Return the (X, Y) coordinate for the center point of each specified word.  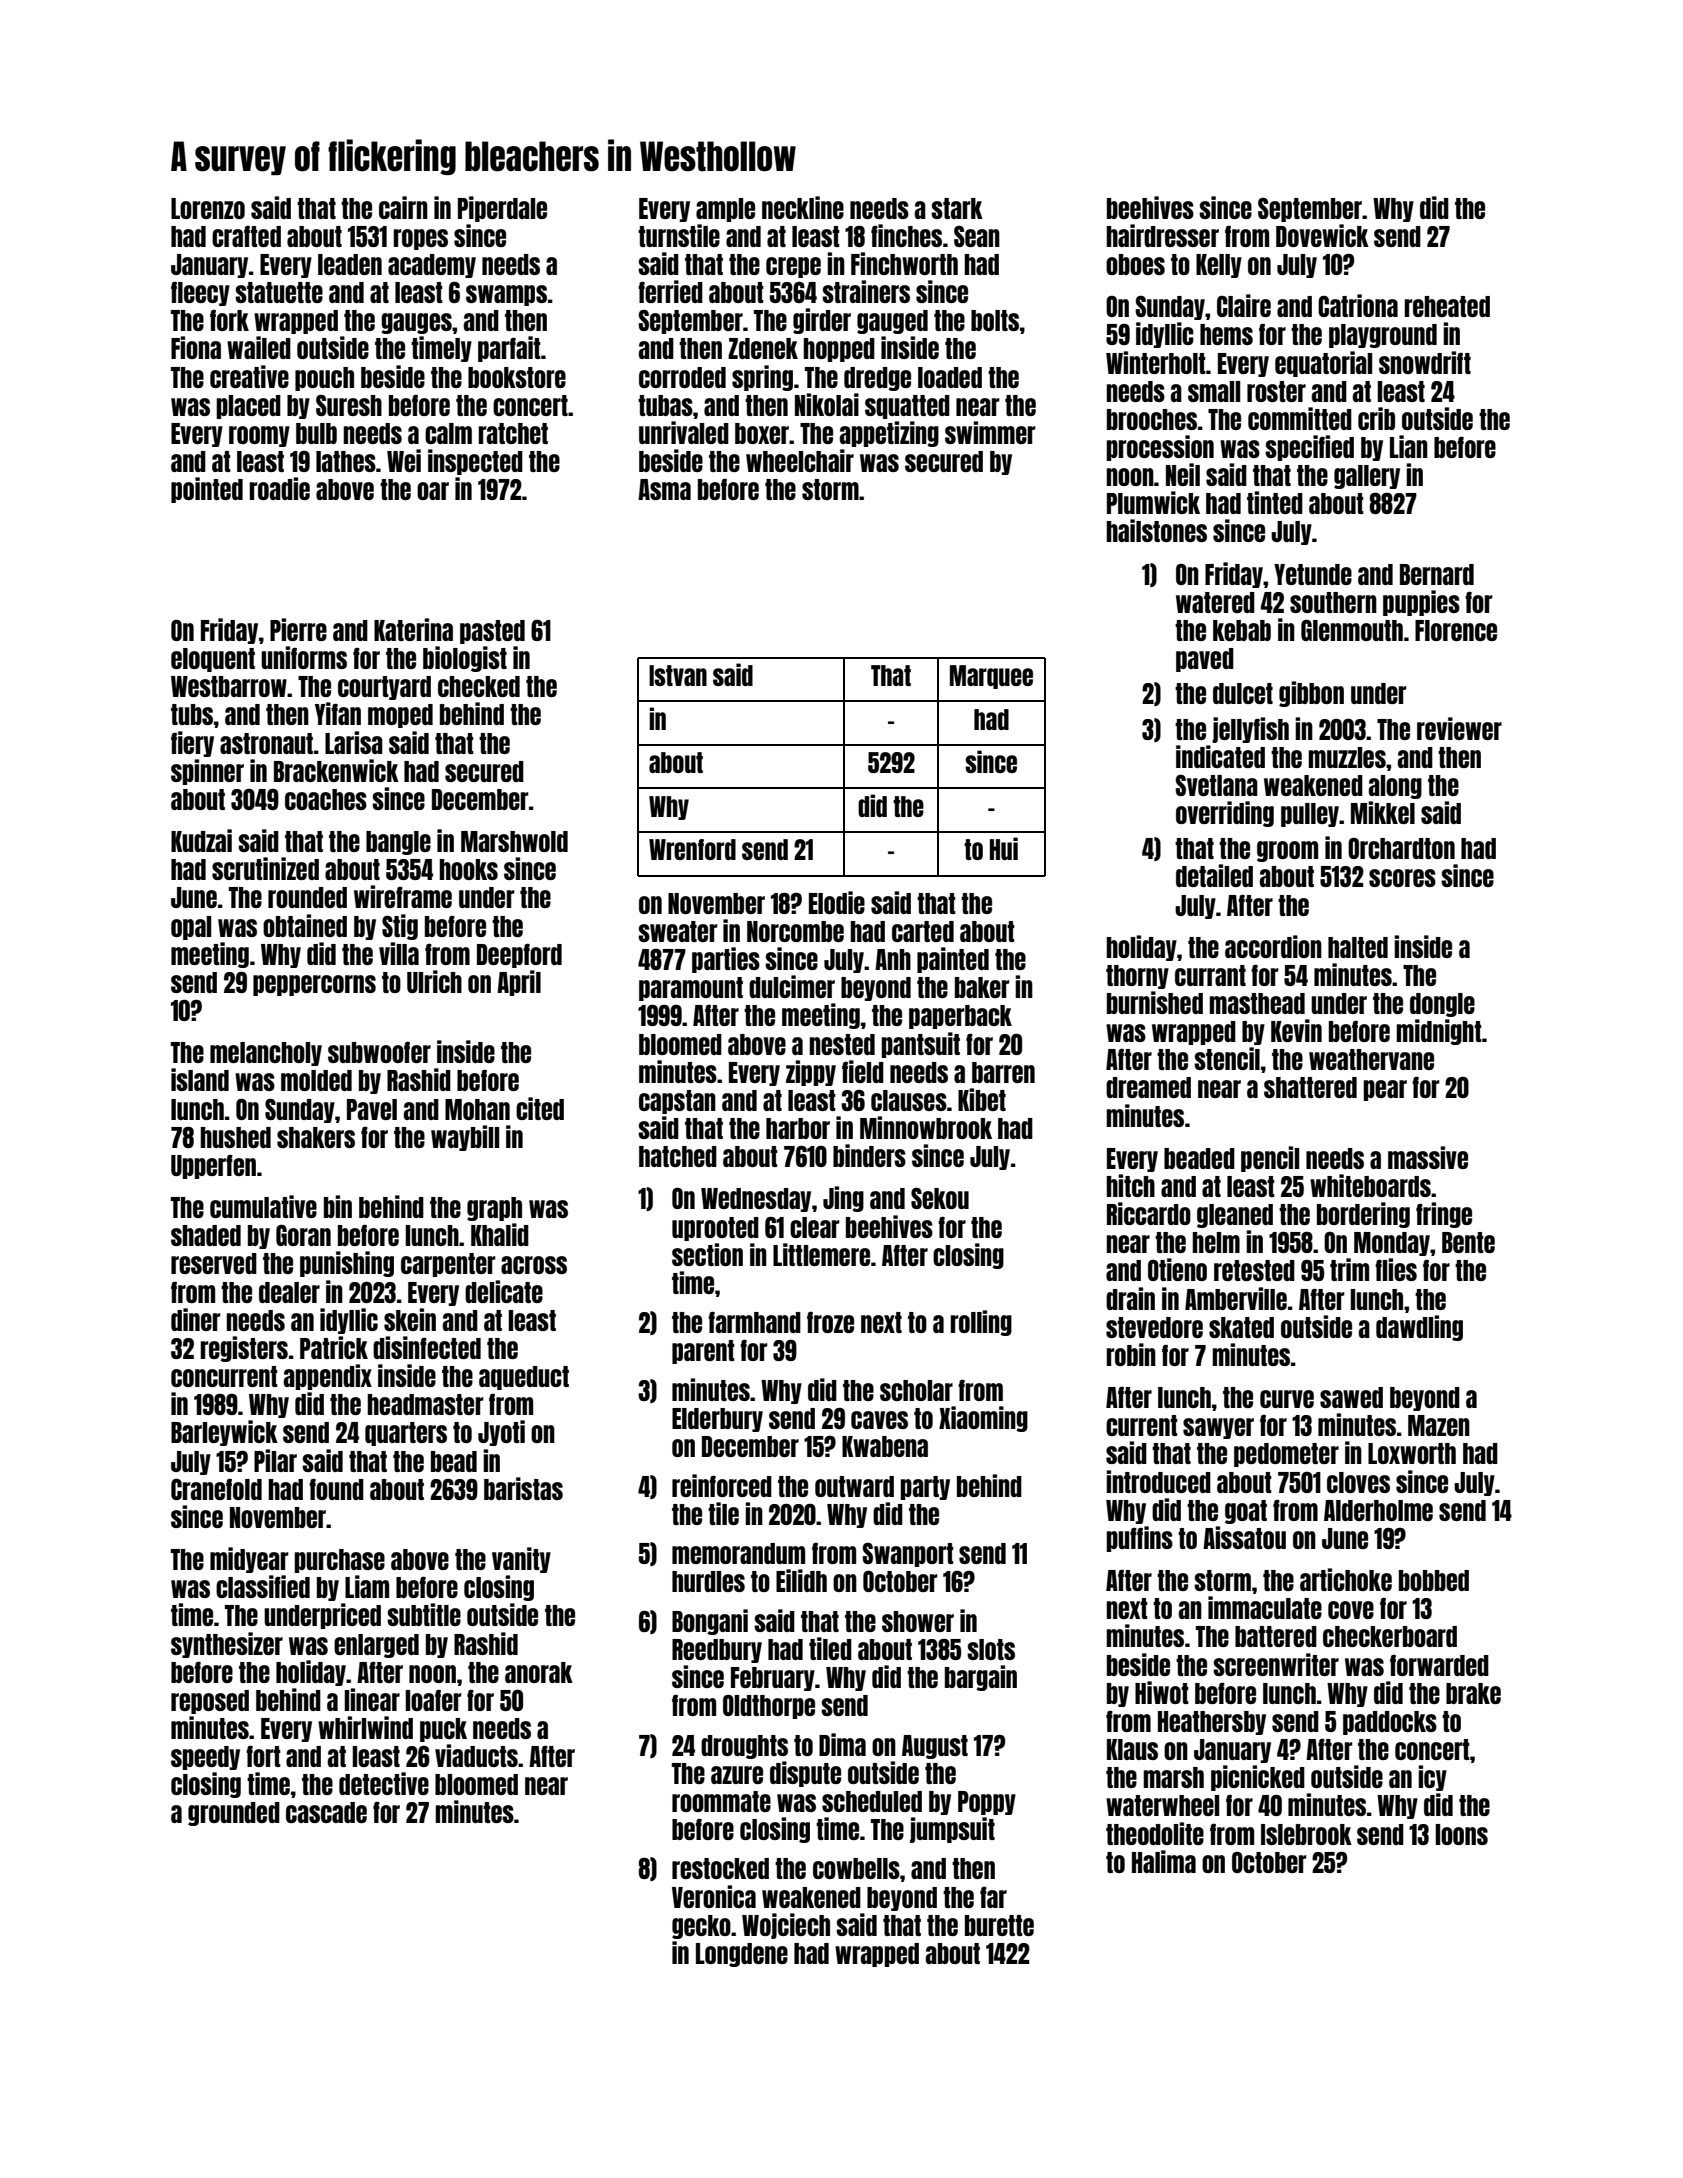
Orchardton (1401, 848)
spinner (207, 772)
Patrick (334, 1347)
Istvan (678, 675)
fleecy (200, 294)
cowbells (856, 1868)
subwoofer (379, 1052)
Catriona (1358, 305)
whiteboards (1370, 1185)
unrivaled (684, 432)
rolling (981, 1323)
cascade (326, 1812)
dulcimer (792, 986)
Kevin (1296, 1030)
